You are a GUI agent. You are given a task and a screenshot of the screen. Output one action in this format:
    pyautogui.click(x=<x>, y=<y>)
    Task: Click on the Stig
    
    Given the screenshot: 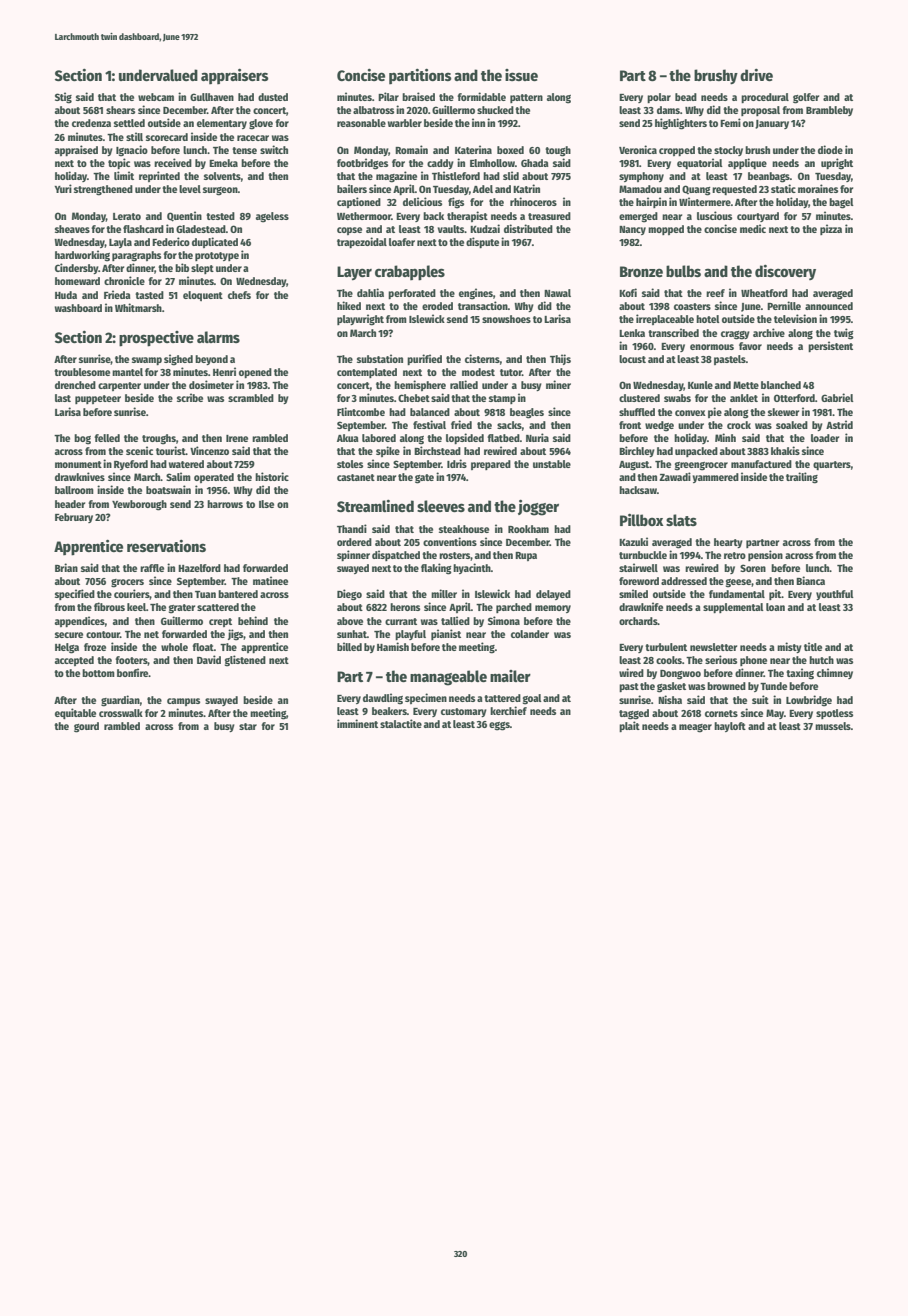 What is the action you would take?
    pyautogui.click(x=63, y=98)
